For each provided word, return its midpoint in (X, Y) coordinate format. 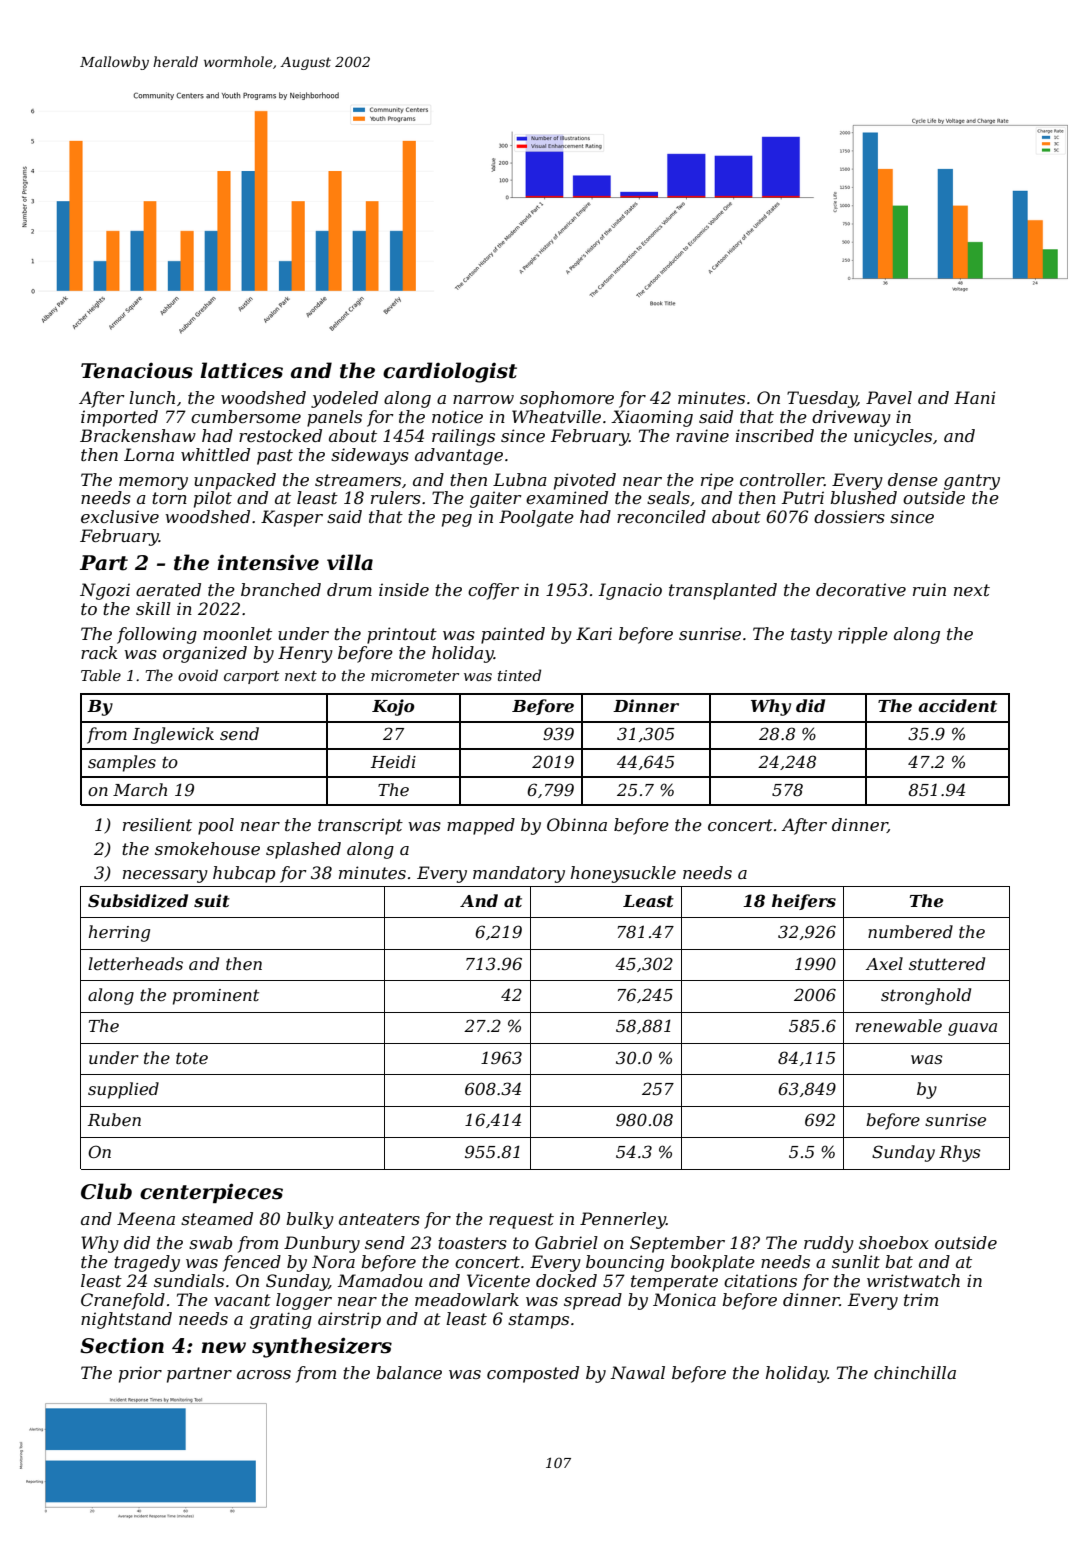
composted (533, 1374)
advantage (459, 456)
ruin (929, 589)
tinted (519, 675)
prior (140, 1374)
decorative (861, 589)
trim (921, 1299)
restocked (280, 435)
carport (252, 677)
